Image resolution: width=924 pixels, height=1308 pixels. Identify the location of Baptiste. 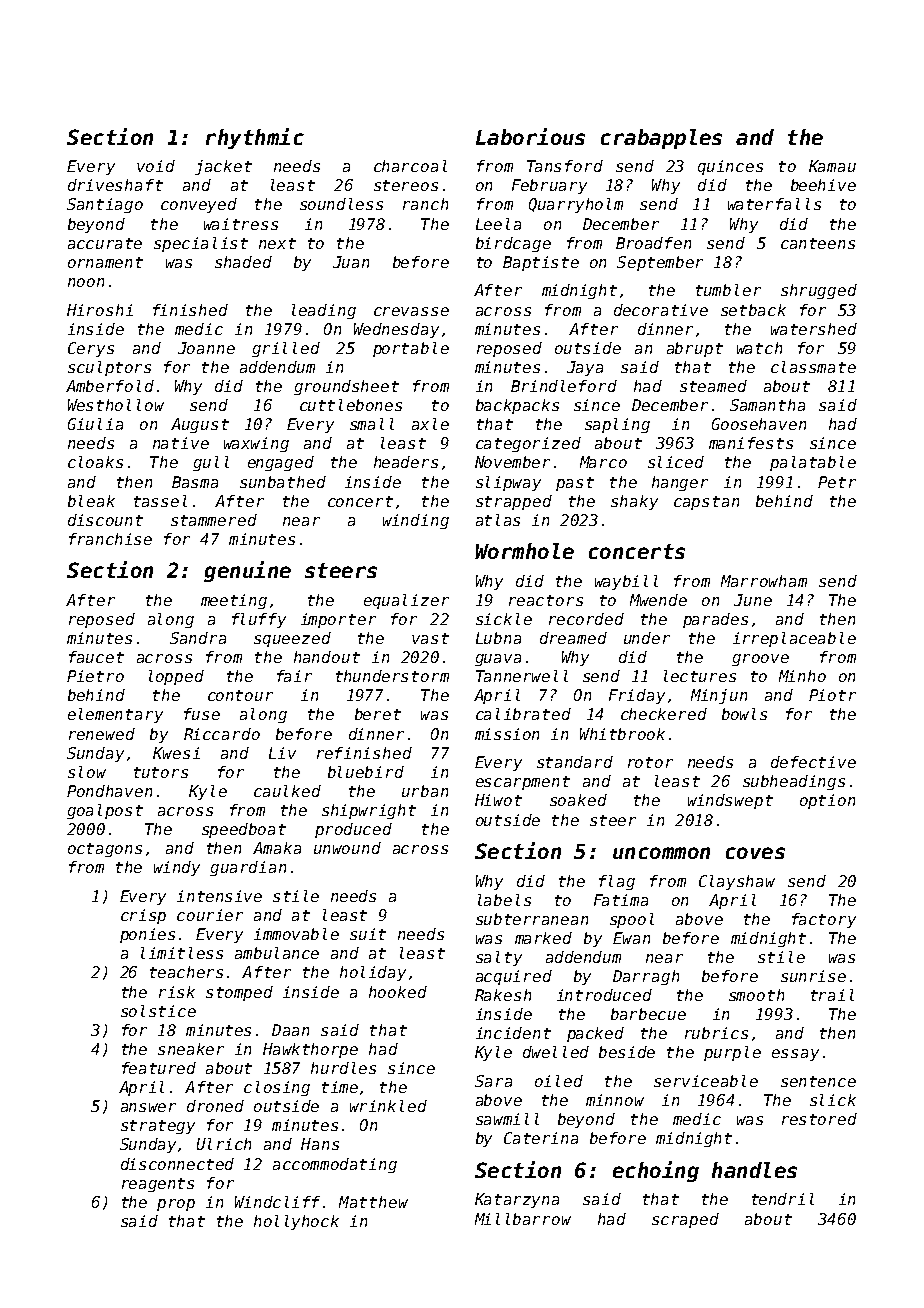
(541, 263).
